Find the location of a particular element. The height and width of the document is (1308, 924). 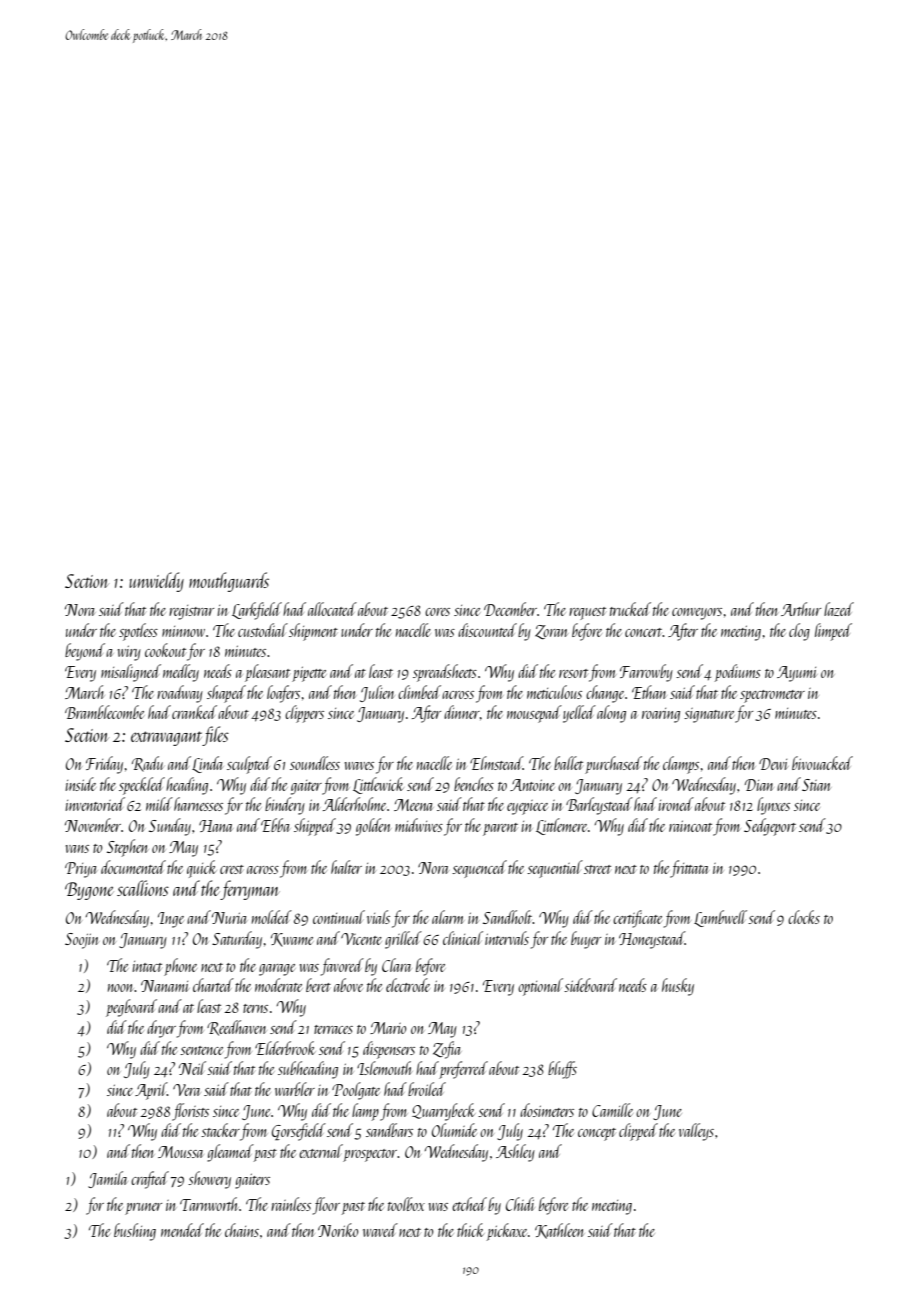

clog is located at coordinates (799, 632).
